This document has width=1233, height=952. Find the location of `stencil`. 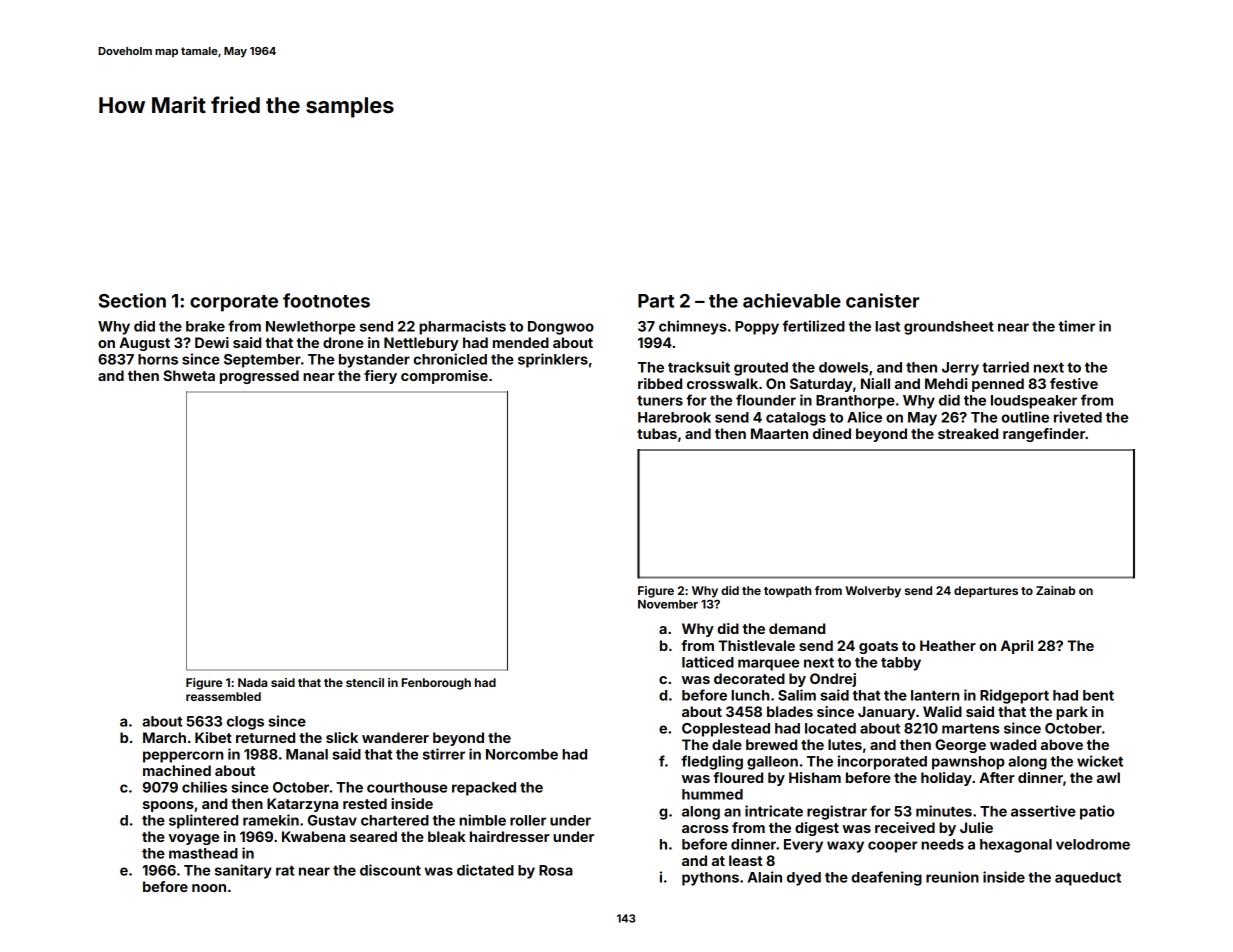

stencil is located at coordinates (365, 682).
